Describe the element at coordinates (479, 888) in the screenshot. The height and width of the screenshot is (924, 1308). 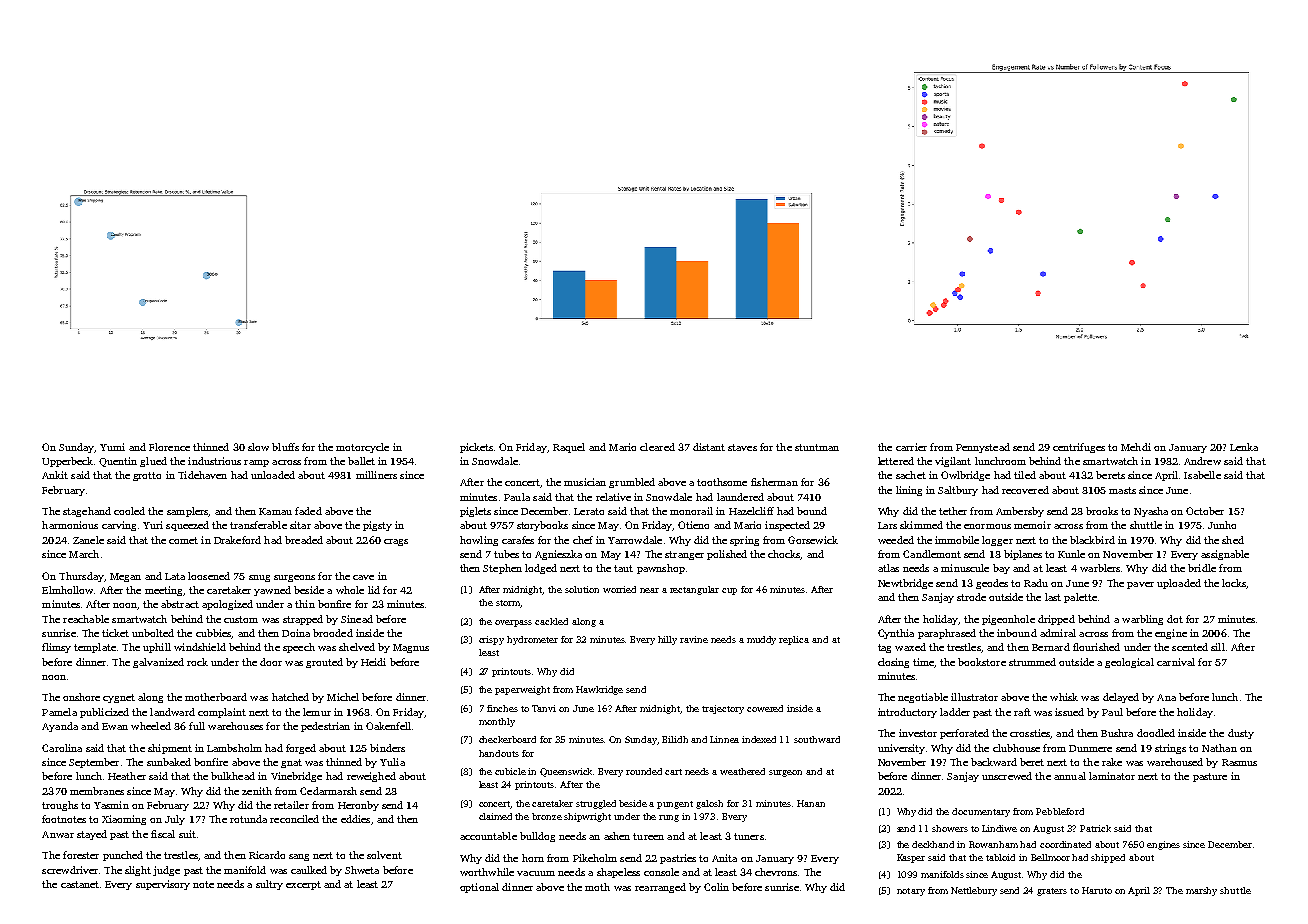
I see `optional` at that location.
